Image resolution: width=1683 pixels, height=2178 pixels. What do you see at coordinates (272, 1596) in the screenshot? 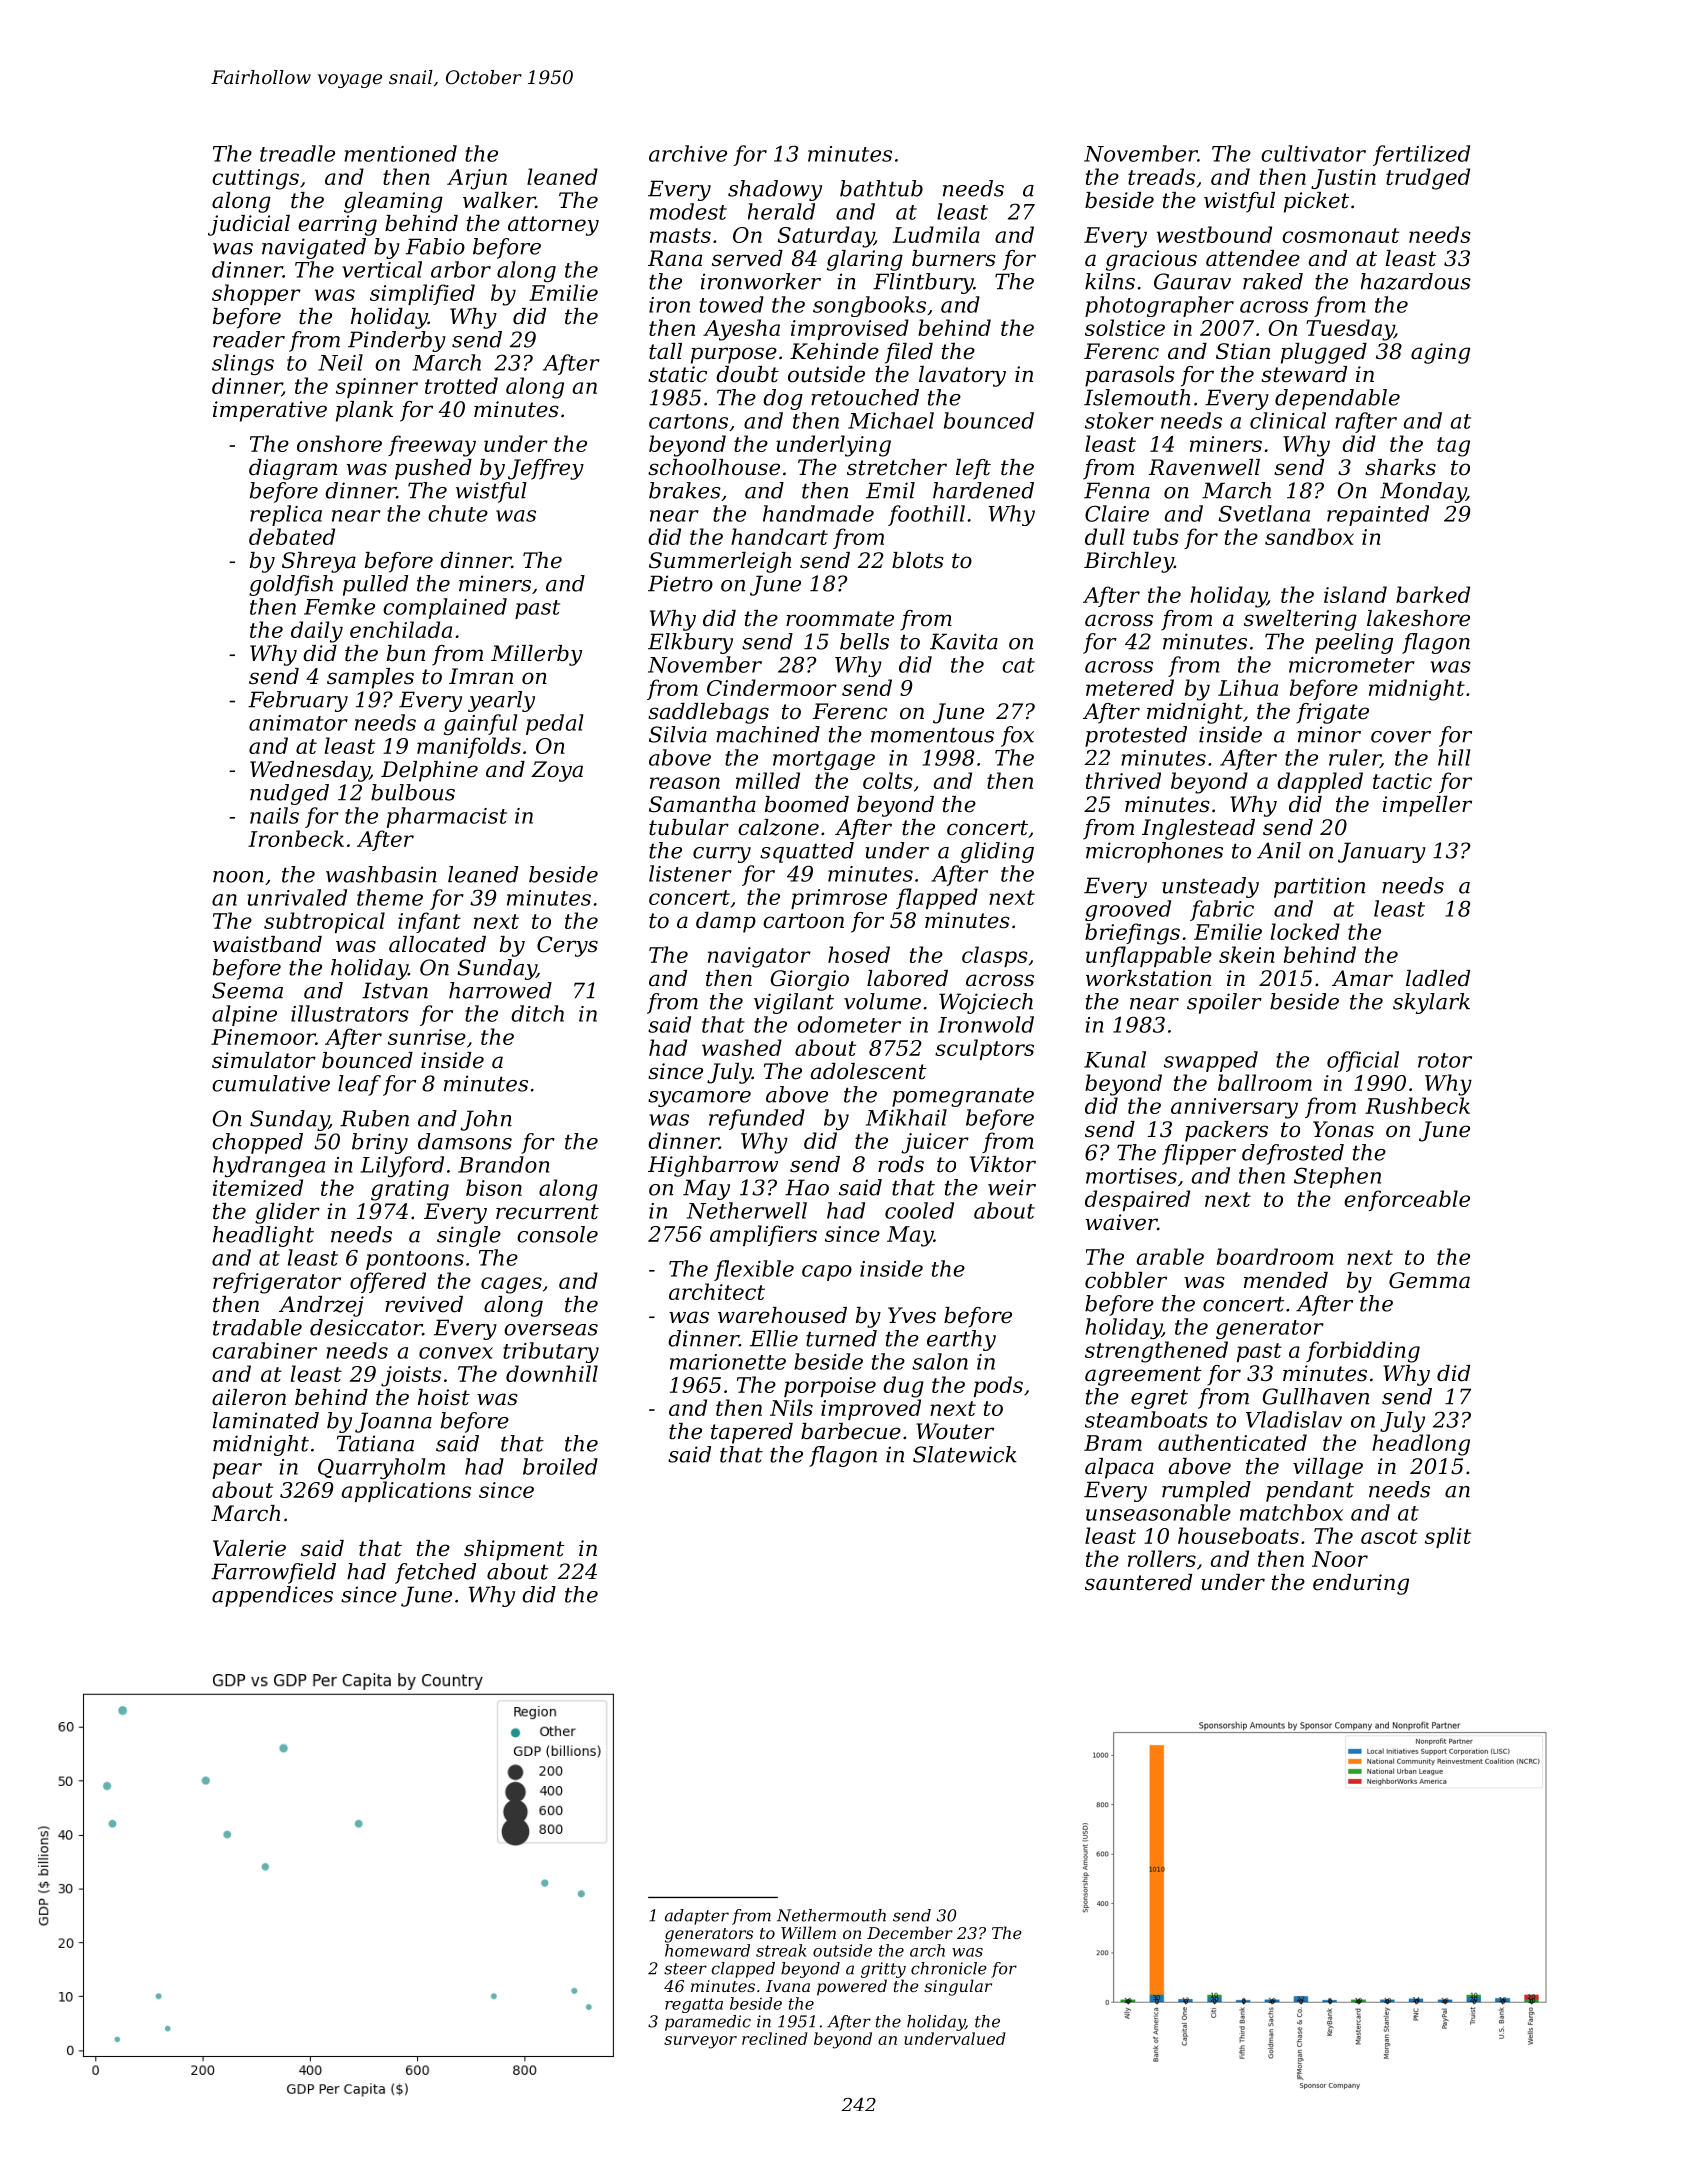
I see `appendices` at bounding box center [272, 1596].
